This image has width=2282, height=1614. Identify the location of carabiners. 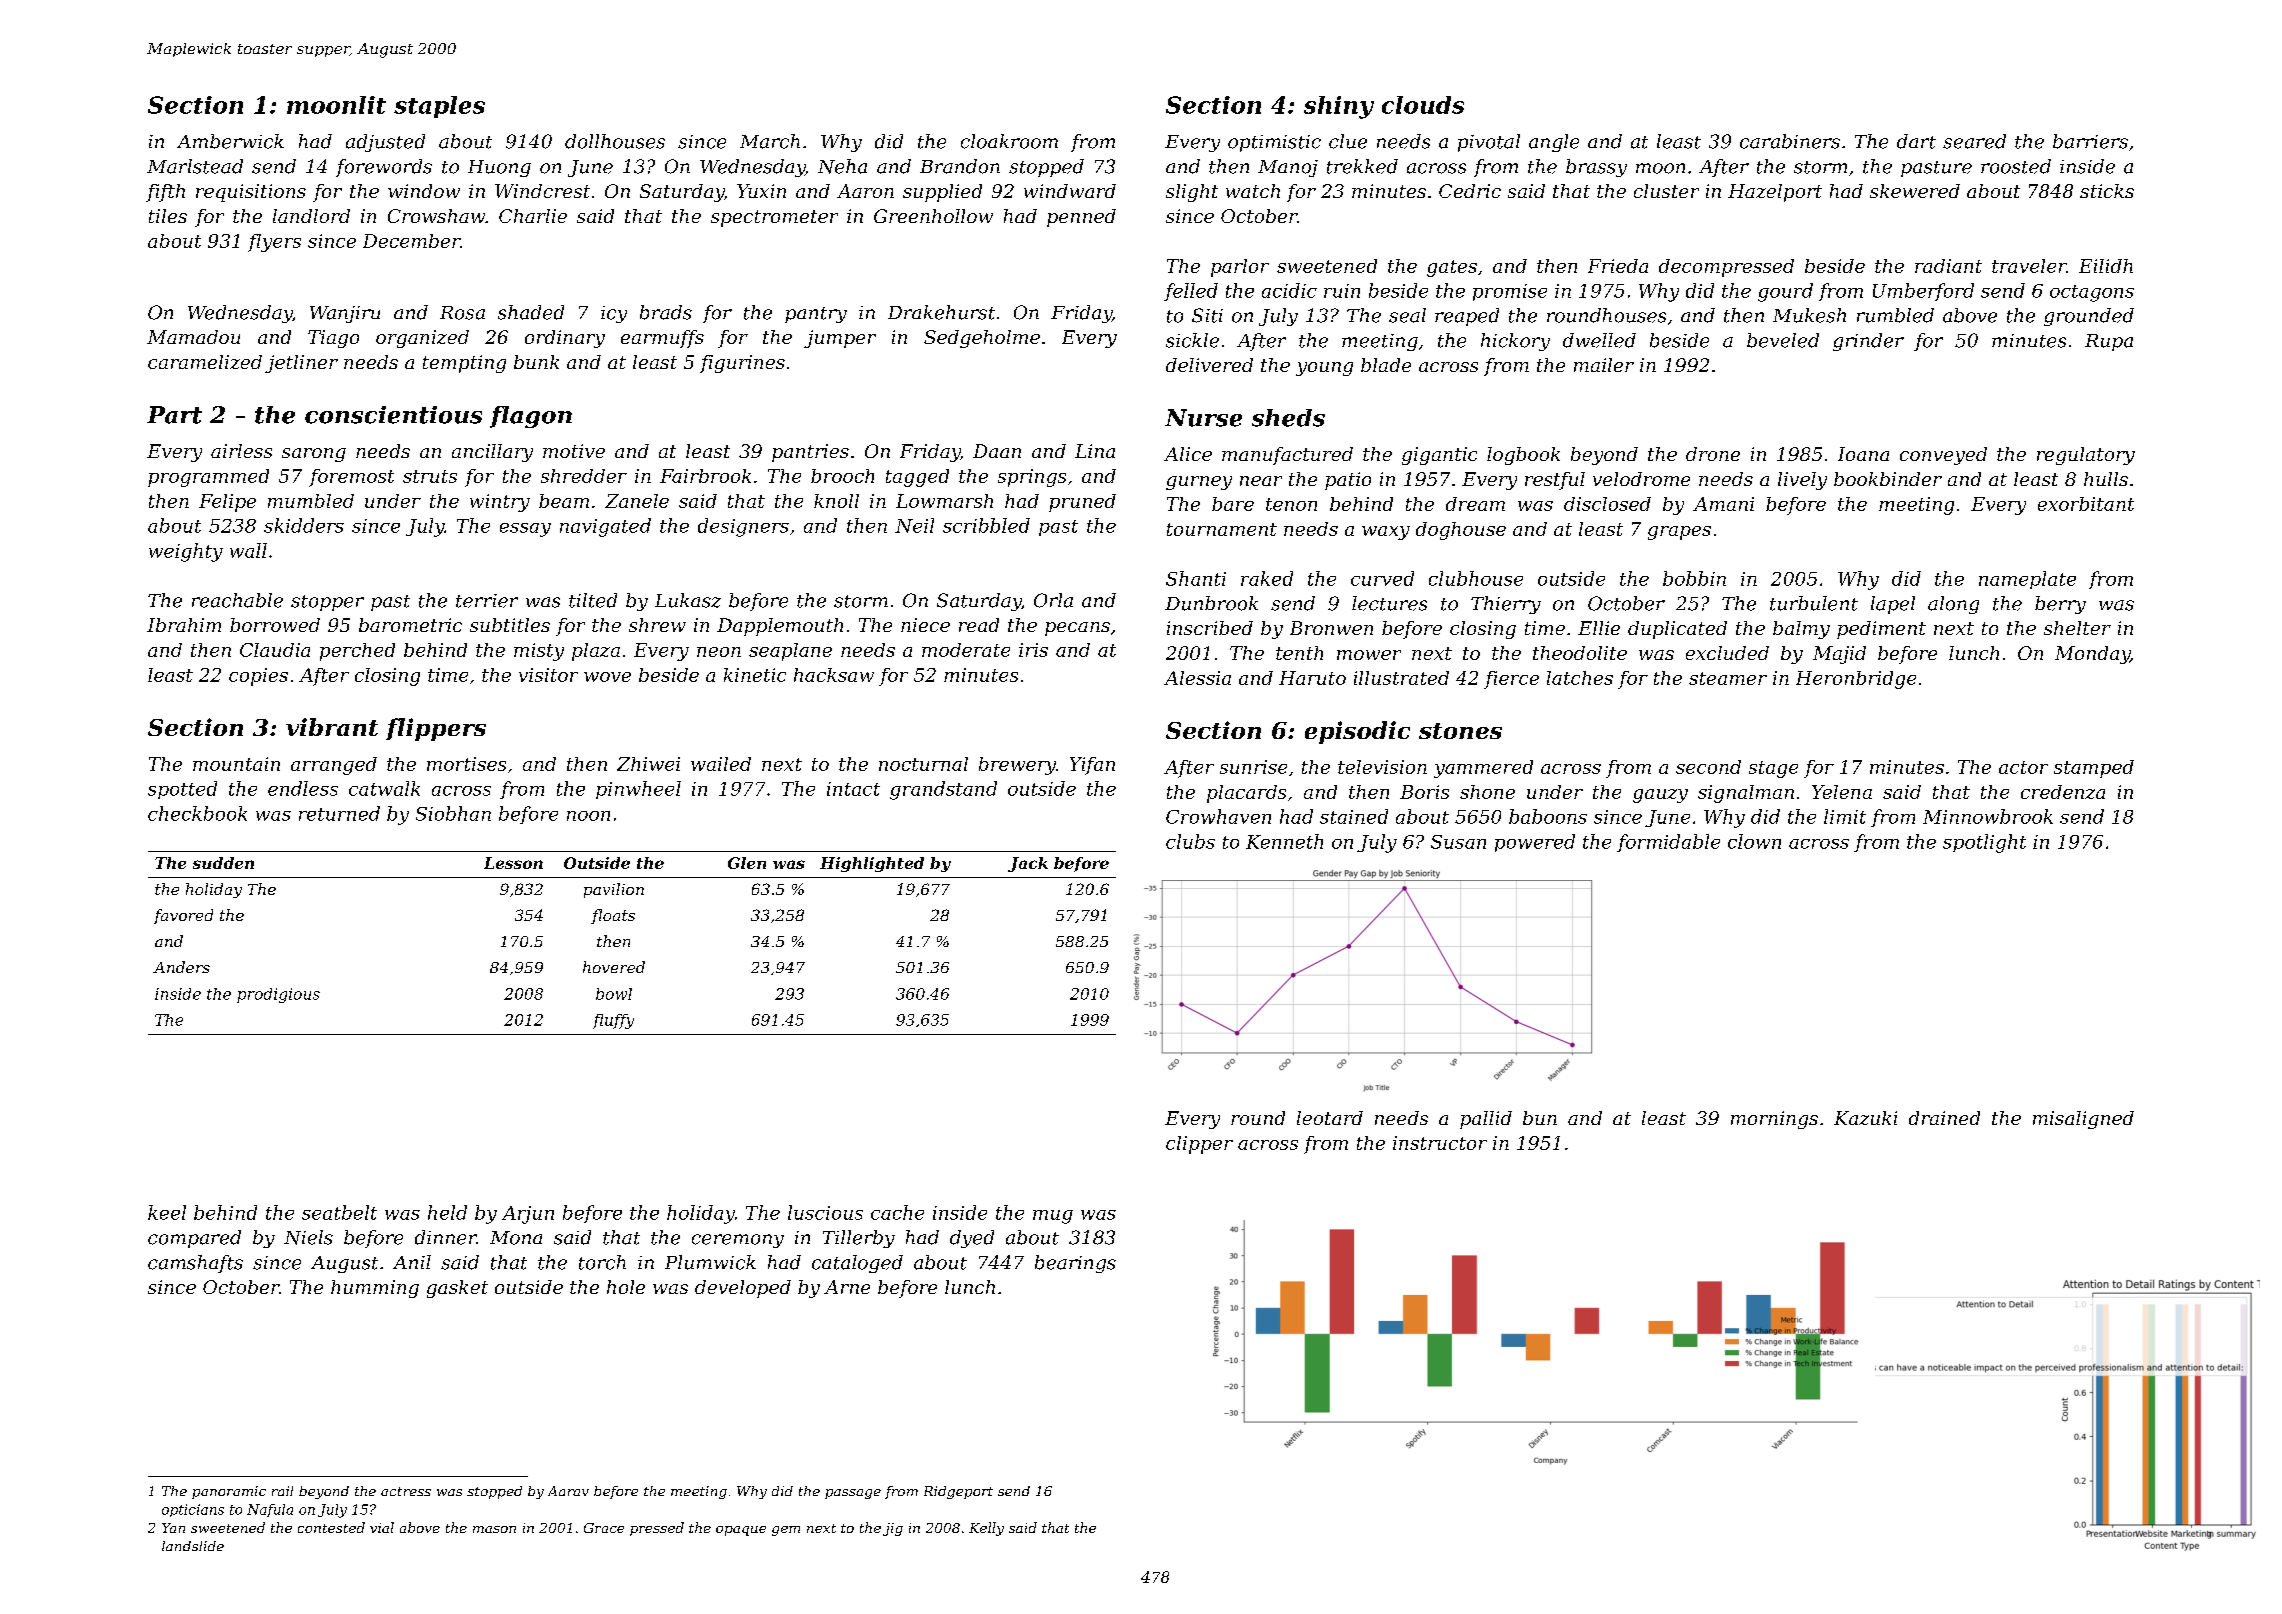
(1790, 141).
